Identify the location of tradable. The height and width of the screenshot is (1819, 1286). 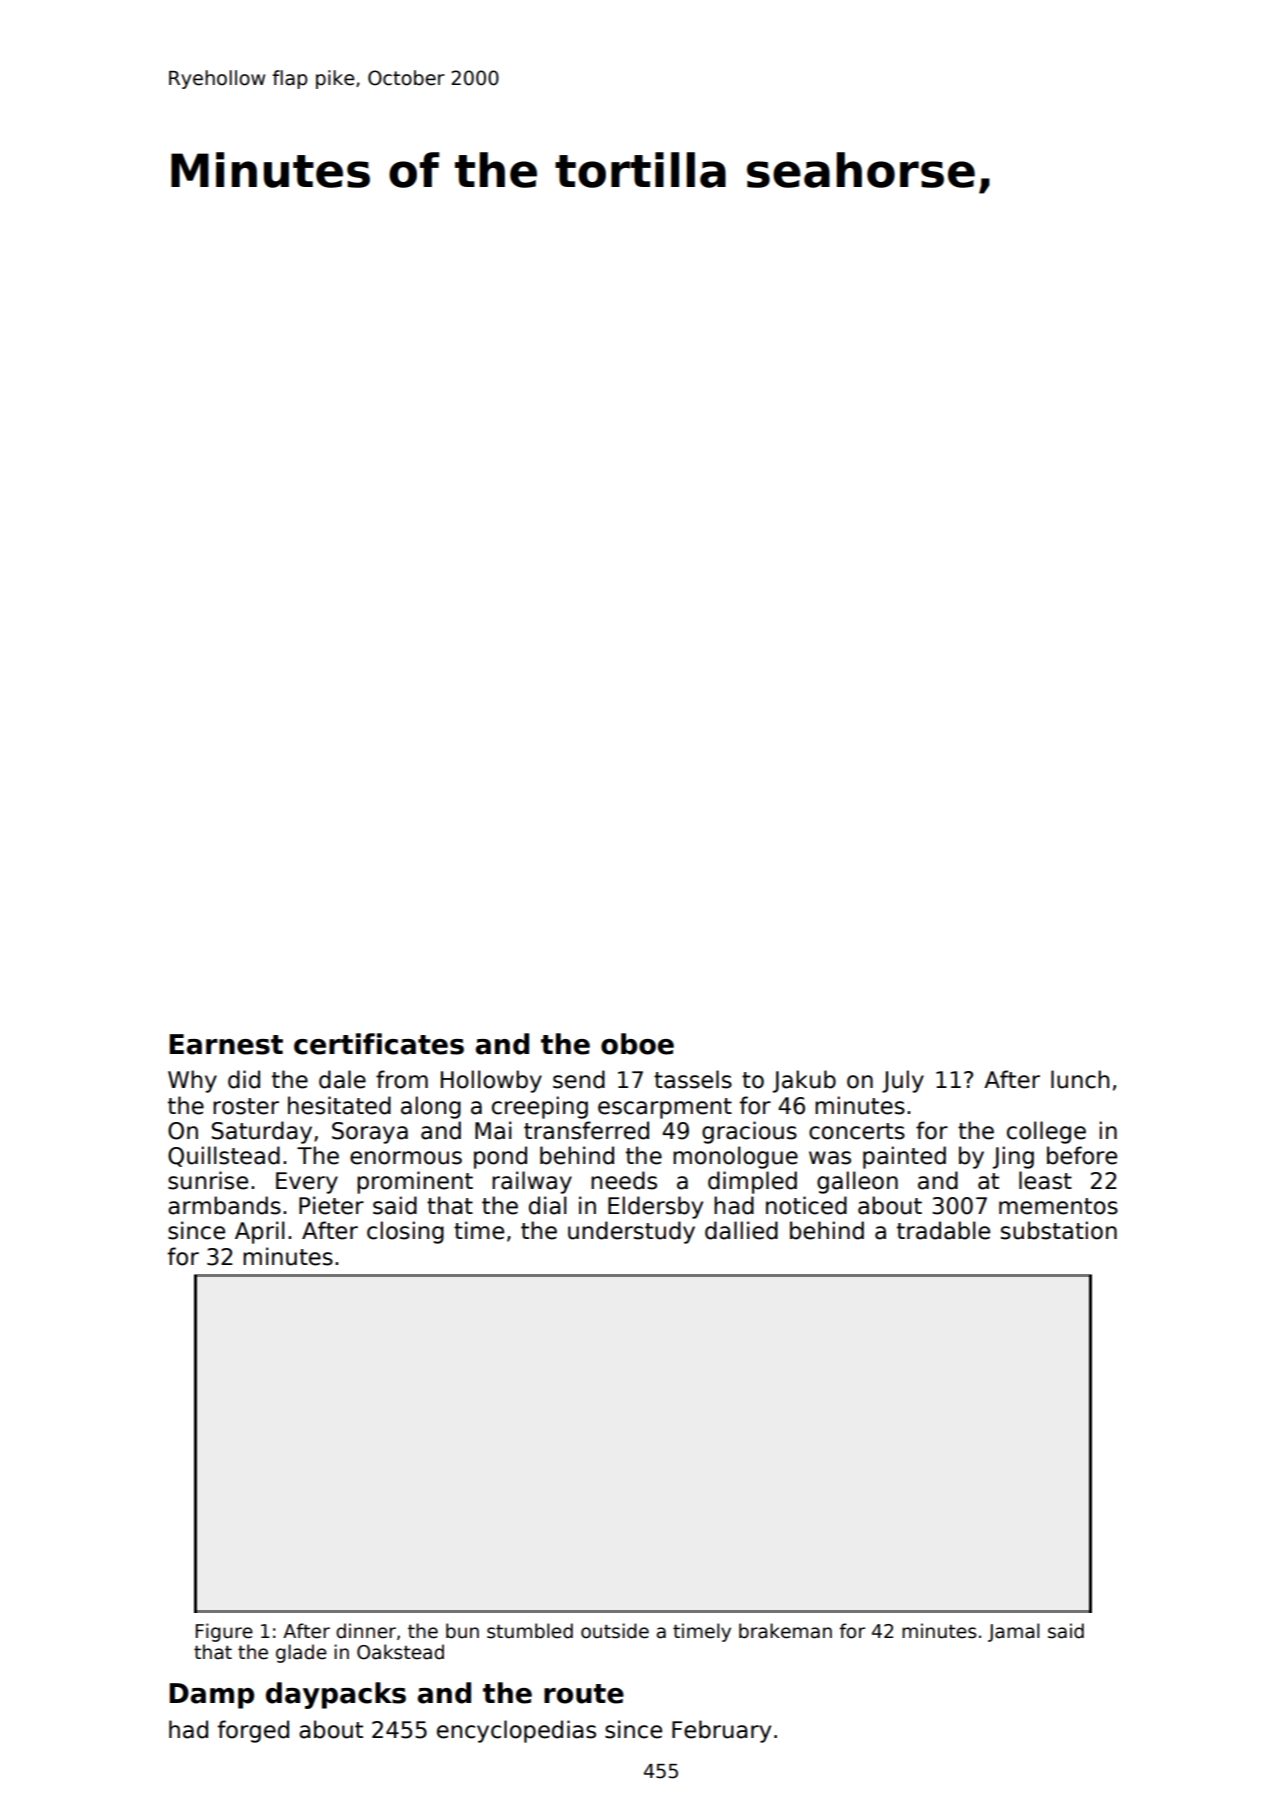
(943, 1230).
